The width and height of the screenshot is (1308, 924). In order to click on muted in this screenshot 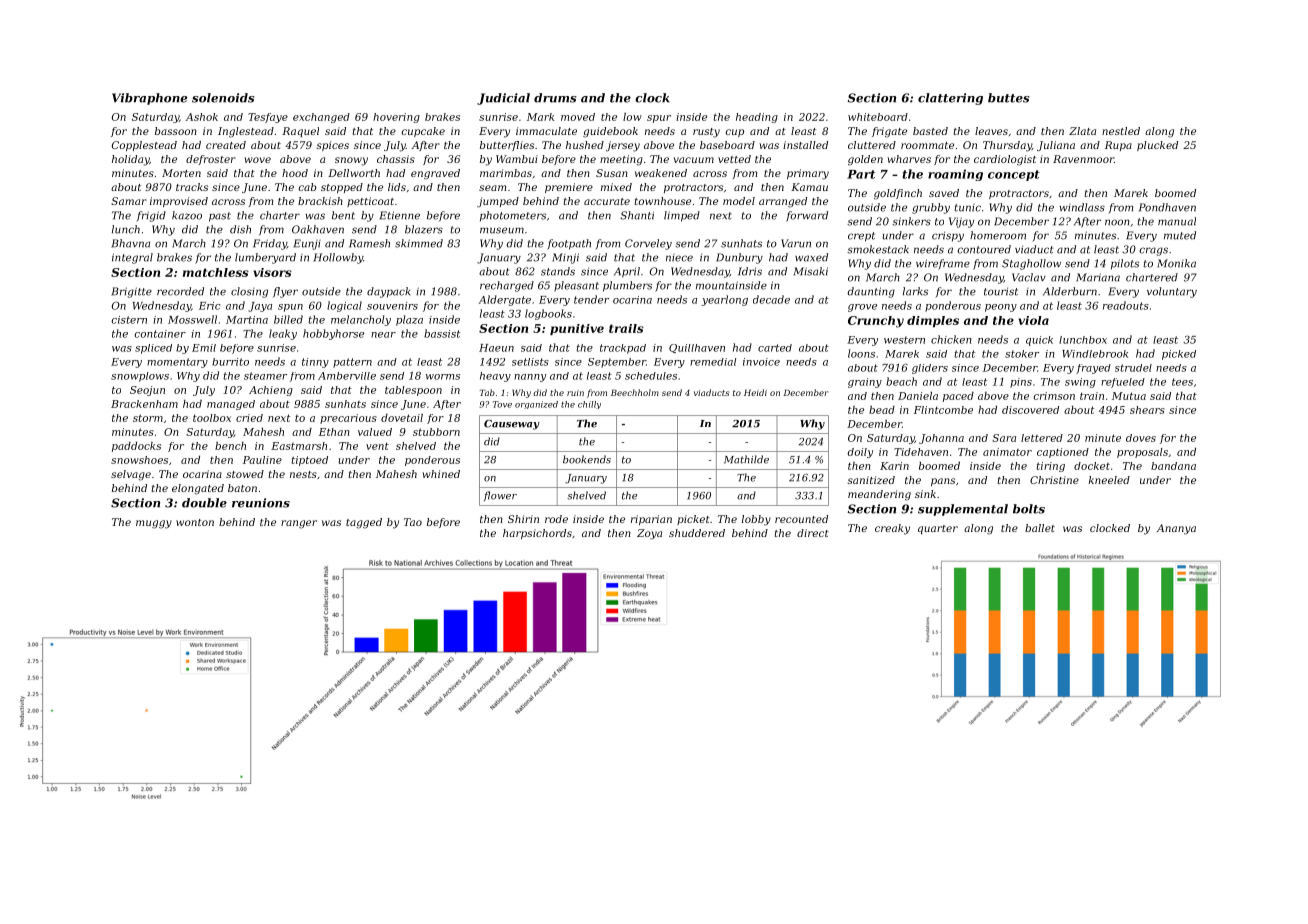, I will do `click(1180, 235)`.
